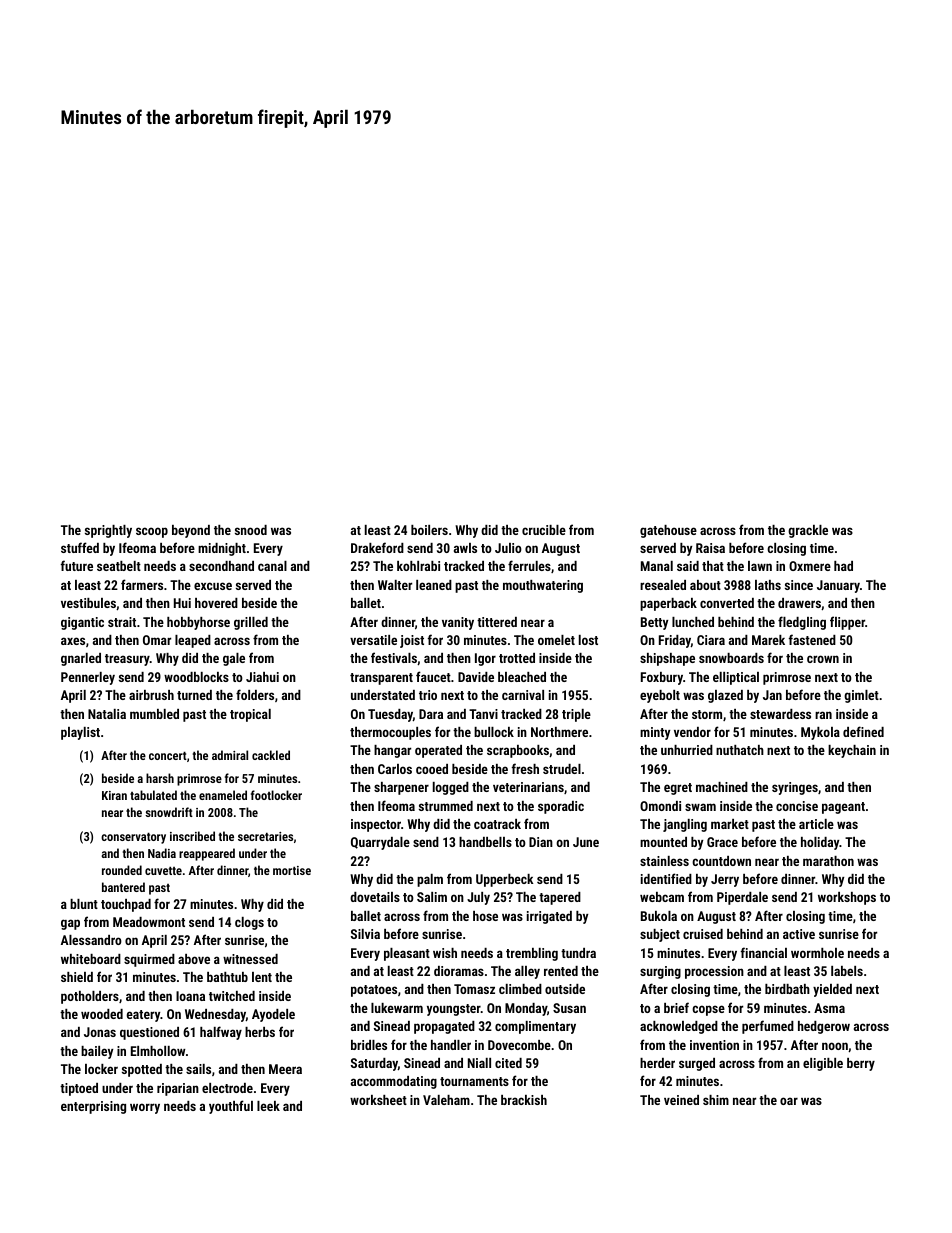 Image resolution: width=952 pixels, height=1233 pixels. I want to click on Kiran, so click(114, 795).
